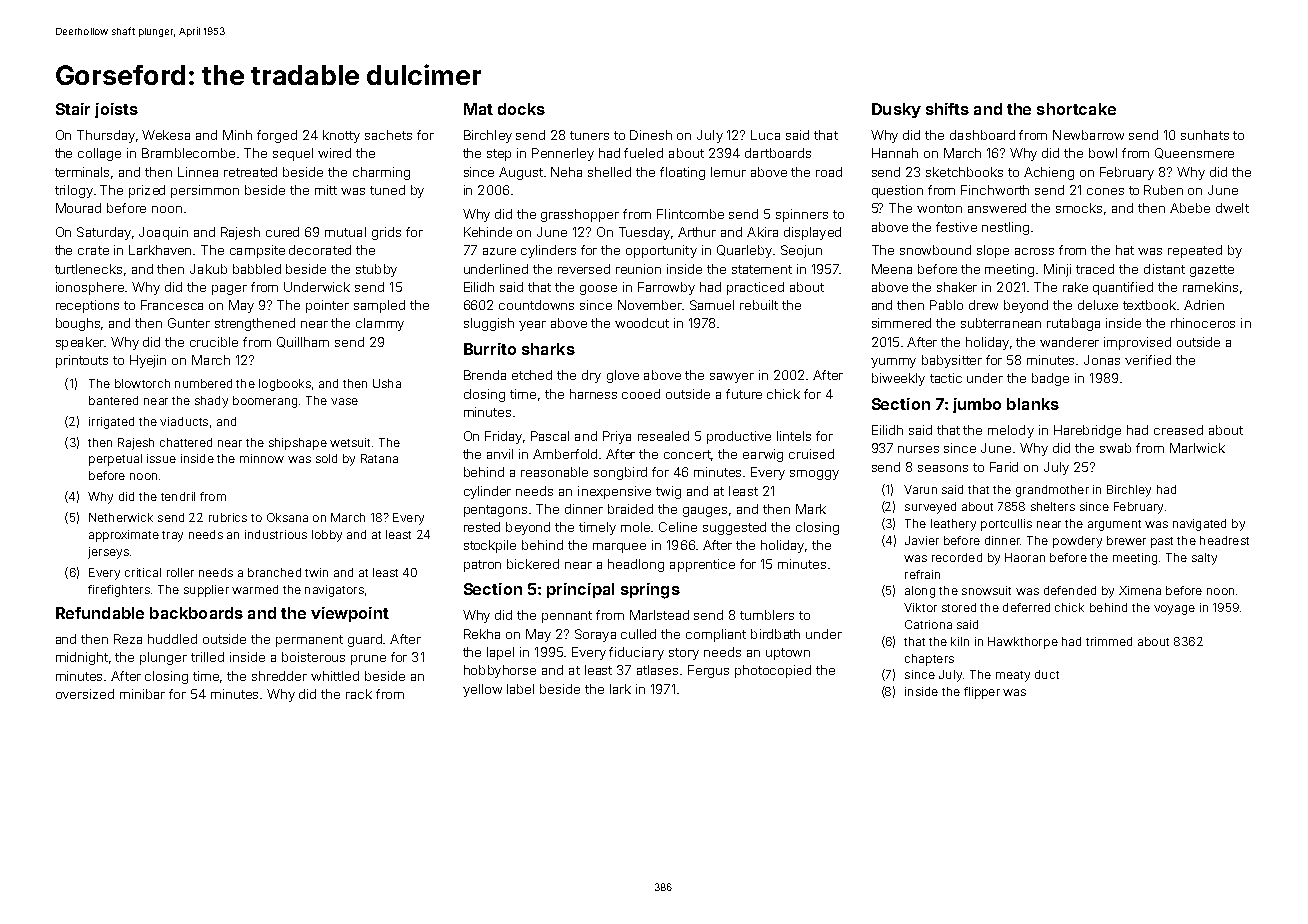  I want to click on joists, so click(116, 110).
